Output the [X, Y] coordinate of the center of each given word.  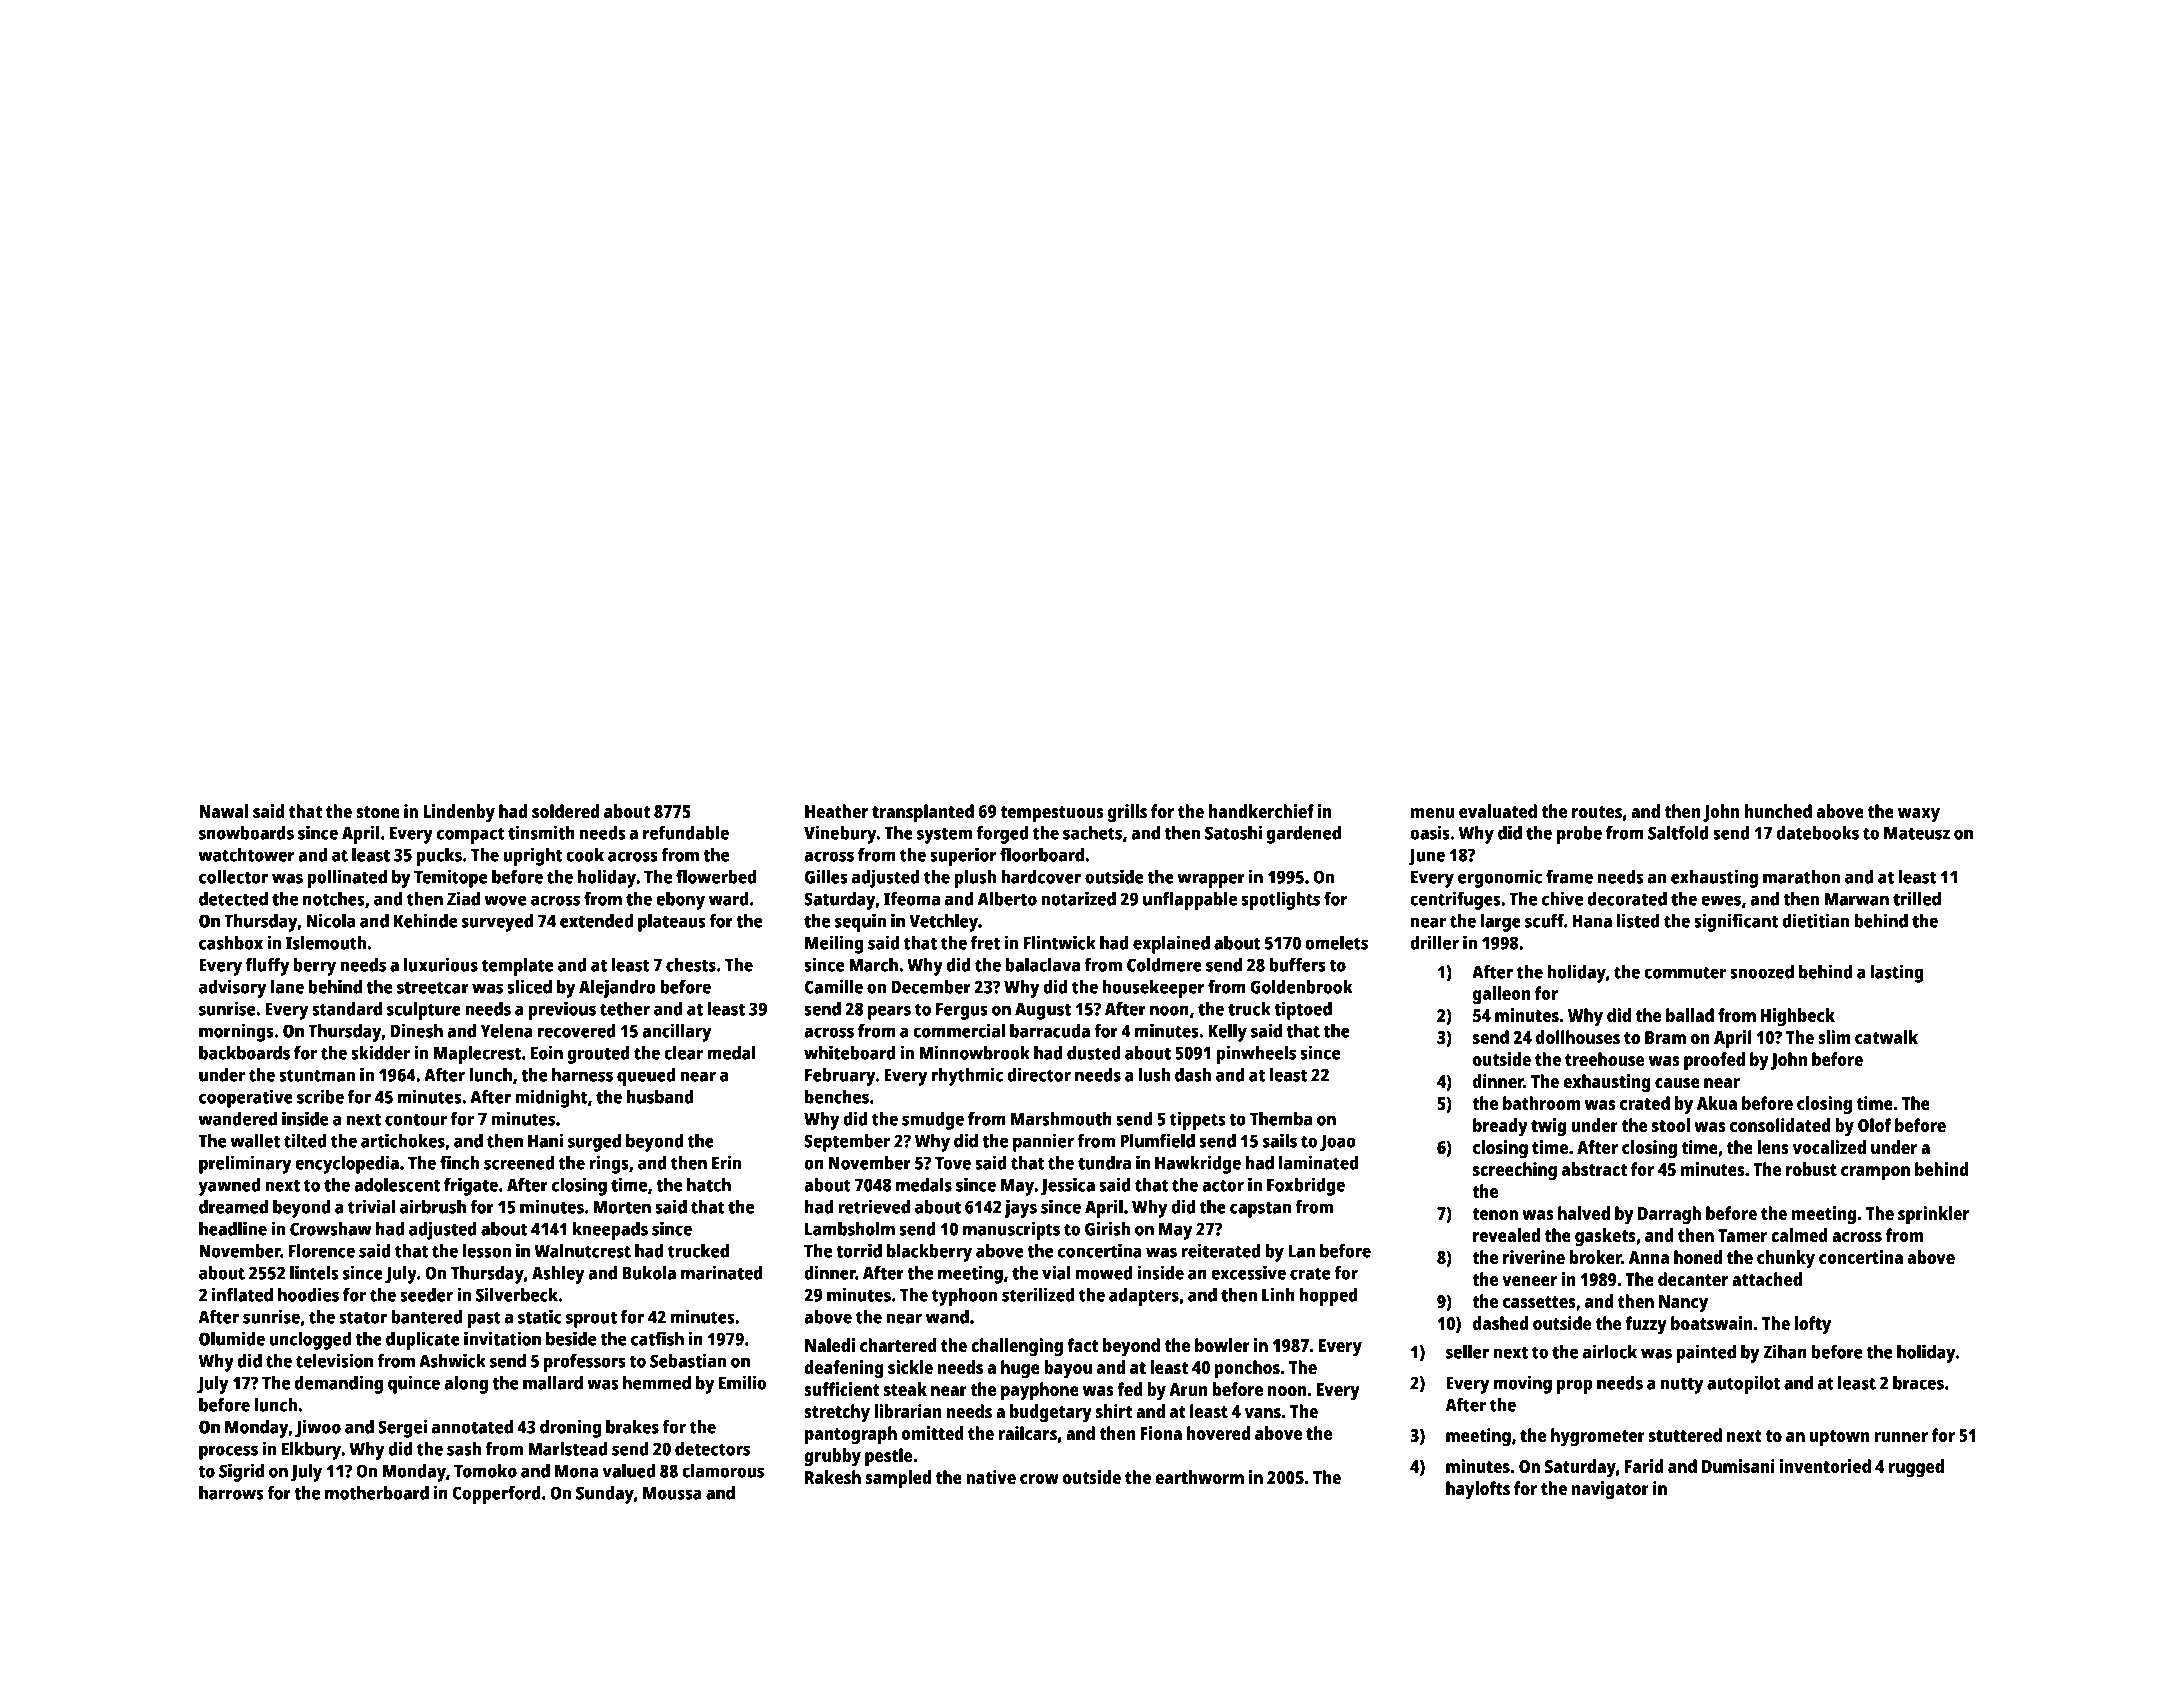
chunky [1786, 1259]
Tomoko [485, 1471]
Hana [1592, 921]
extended [596, 921]
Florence [322, 1251]
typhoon [965, 1297]
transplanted [923, 813]
